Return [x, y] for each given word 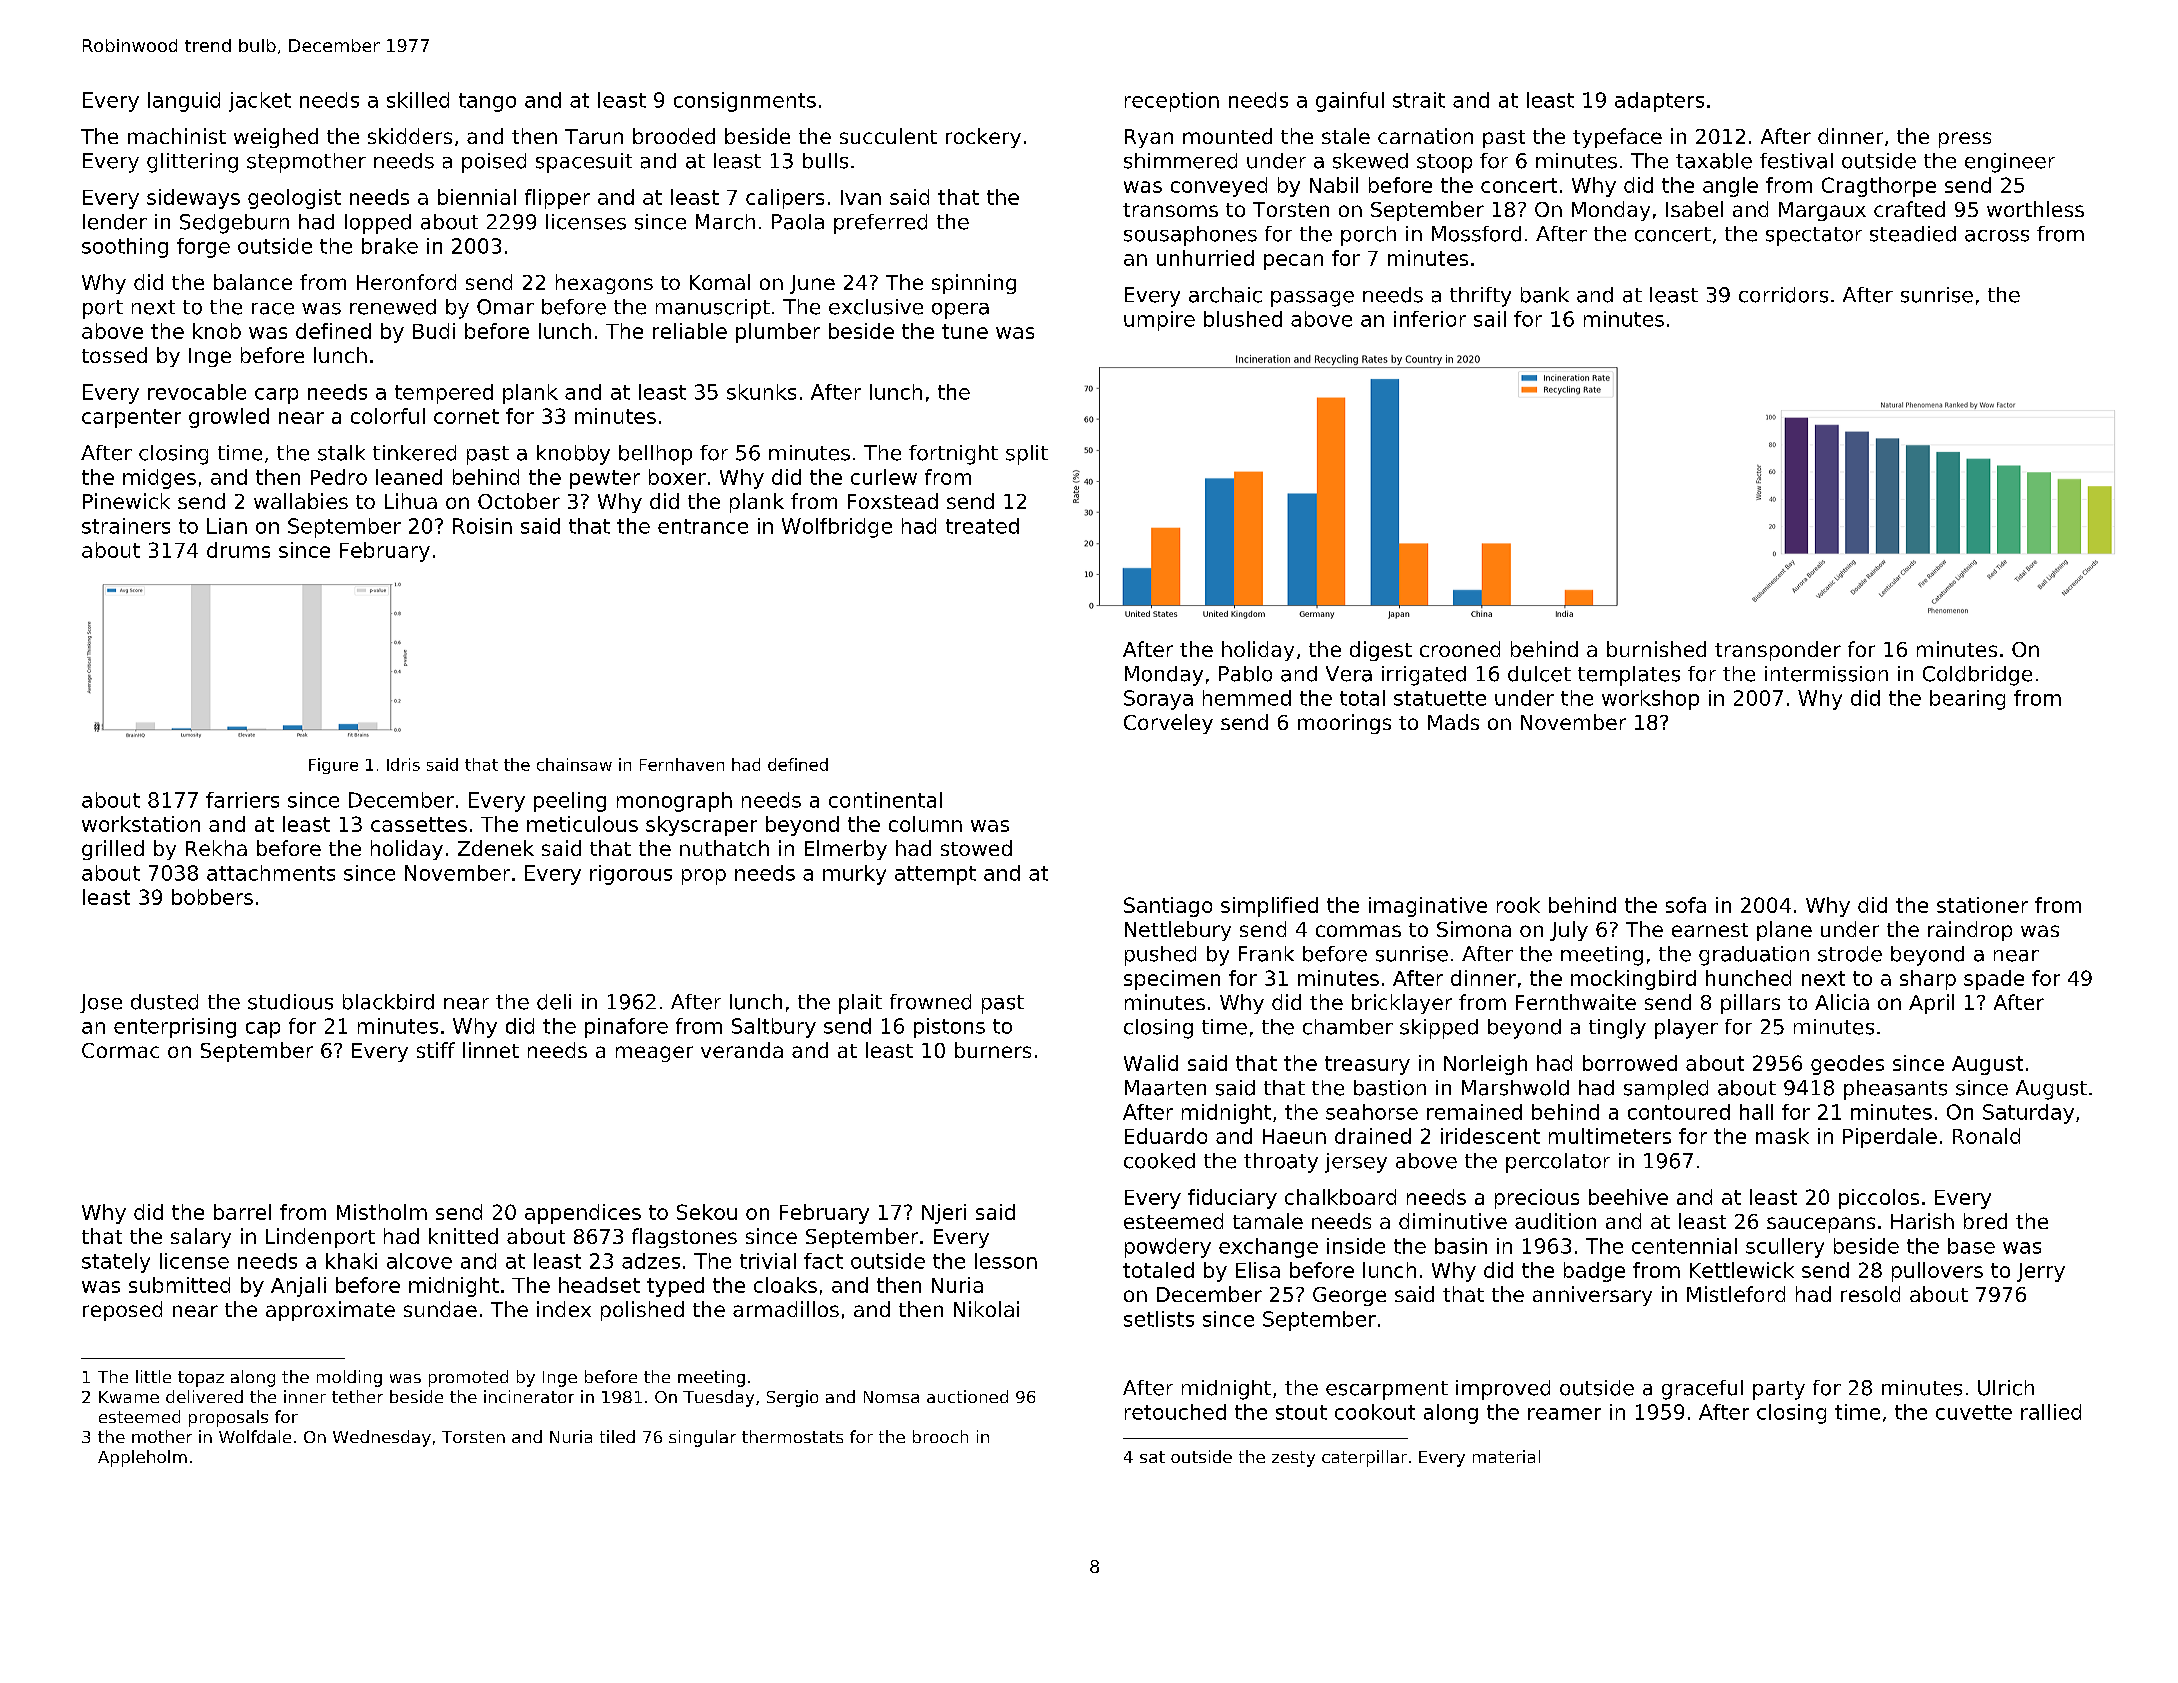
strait [1419, 100]
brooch [940, 1436]
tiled [617, 1436]
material [1506, 1456]
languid [184, 102]
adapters [1659, 102]
